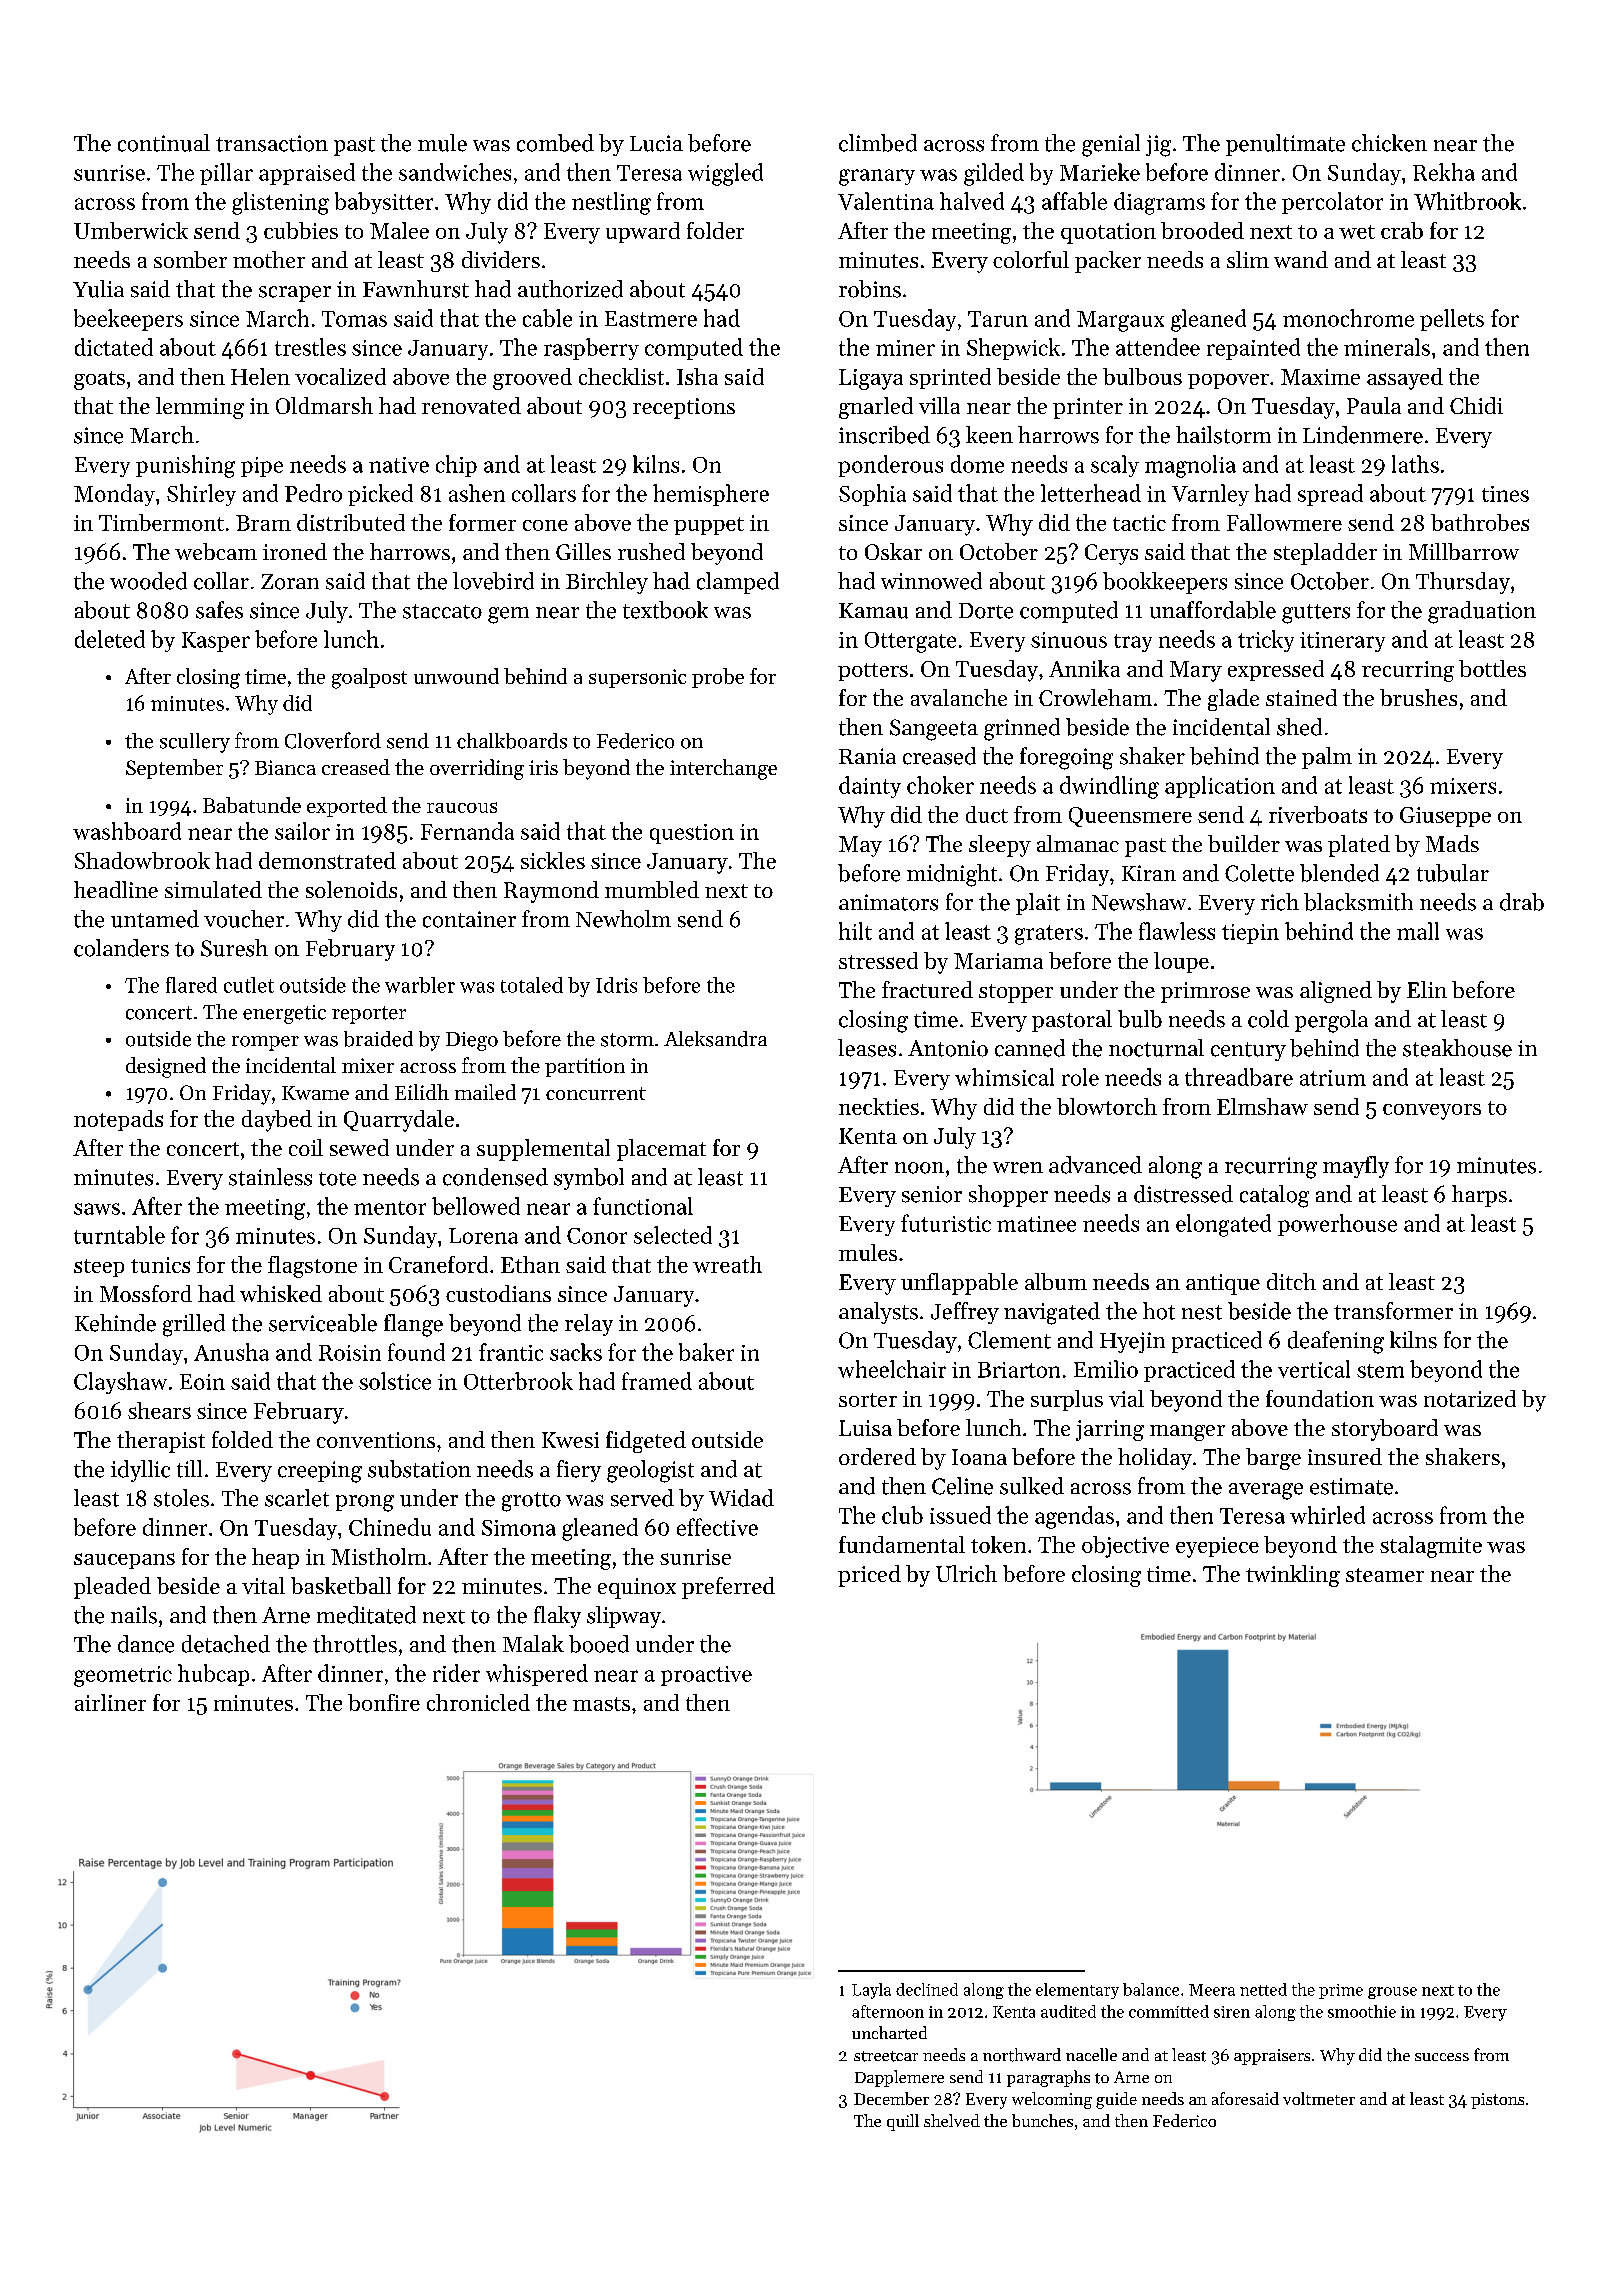  What do you see at coordinates (213, 1675) in the screenshot?
I see `hubcap` at bounding box center [213, 1675].
